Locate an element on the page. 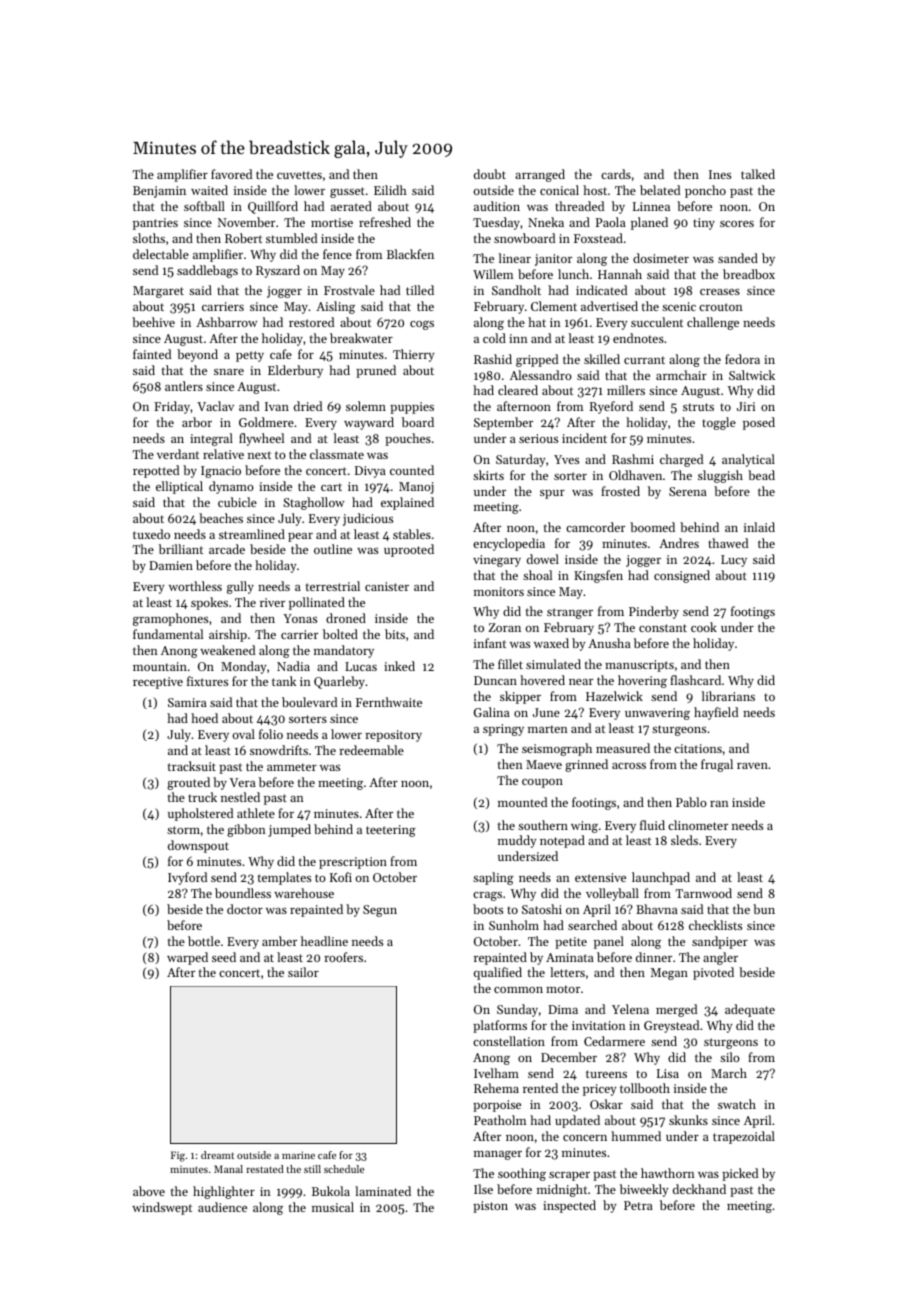 The image size is (908, 1316). refreshed is located at coordinates (385, 222).
